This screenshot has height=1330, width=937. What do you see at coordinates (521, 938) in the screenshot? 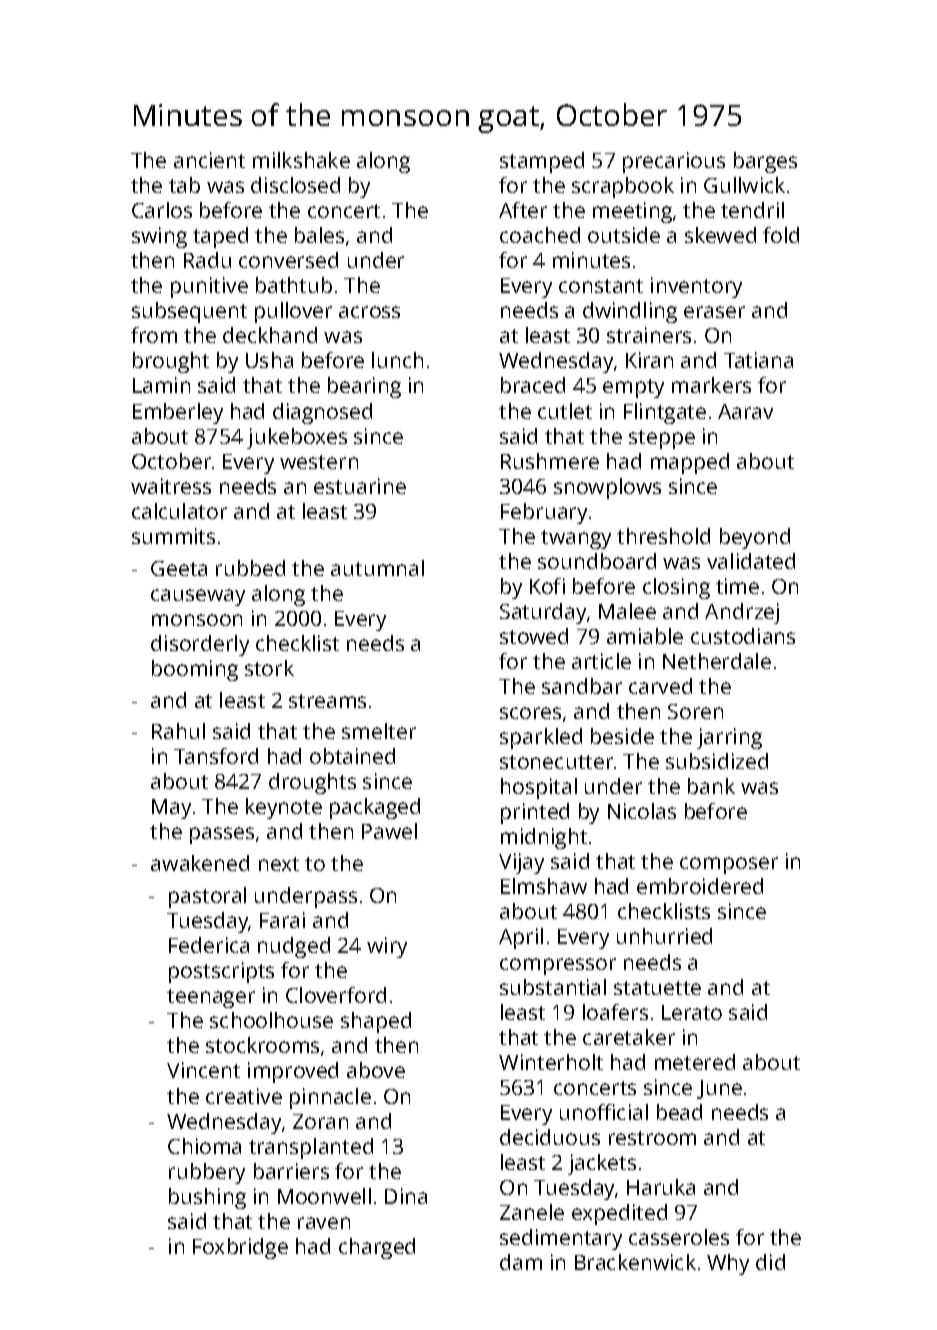
I see `April` at bounding box center [521, 938].
